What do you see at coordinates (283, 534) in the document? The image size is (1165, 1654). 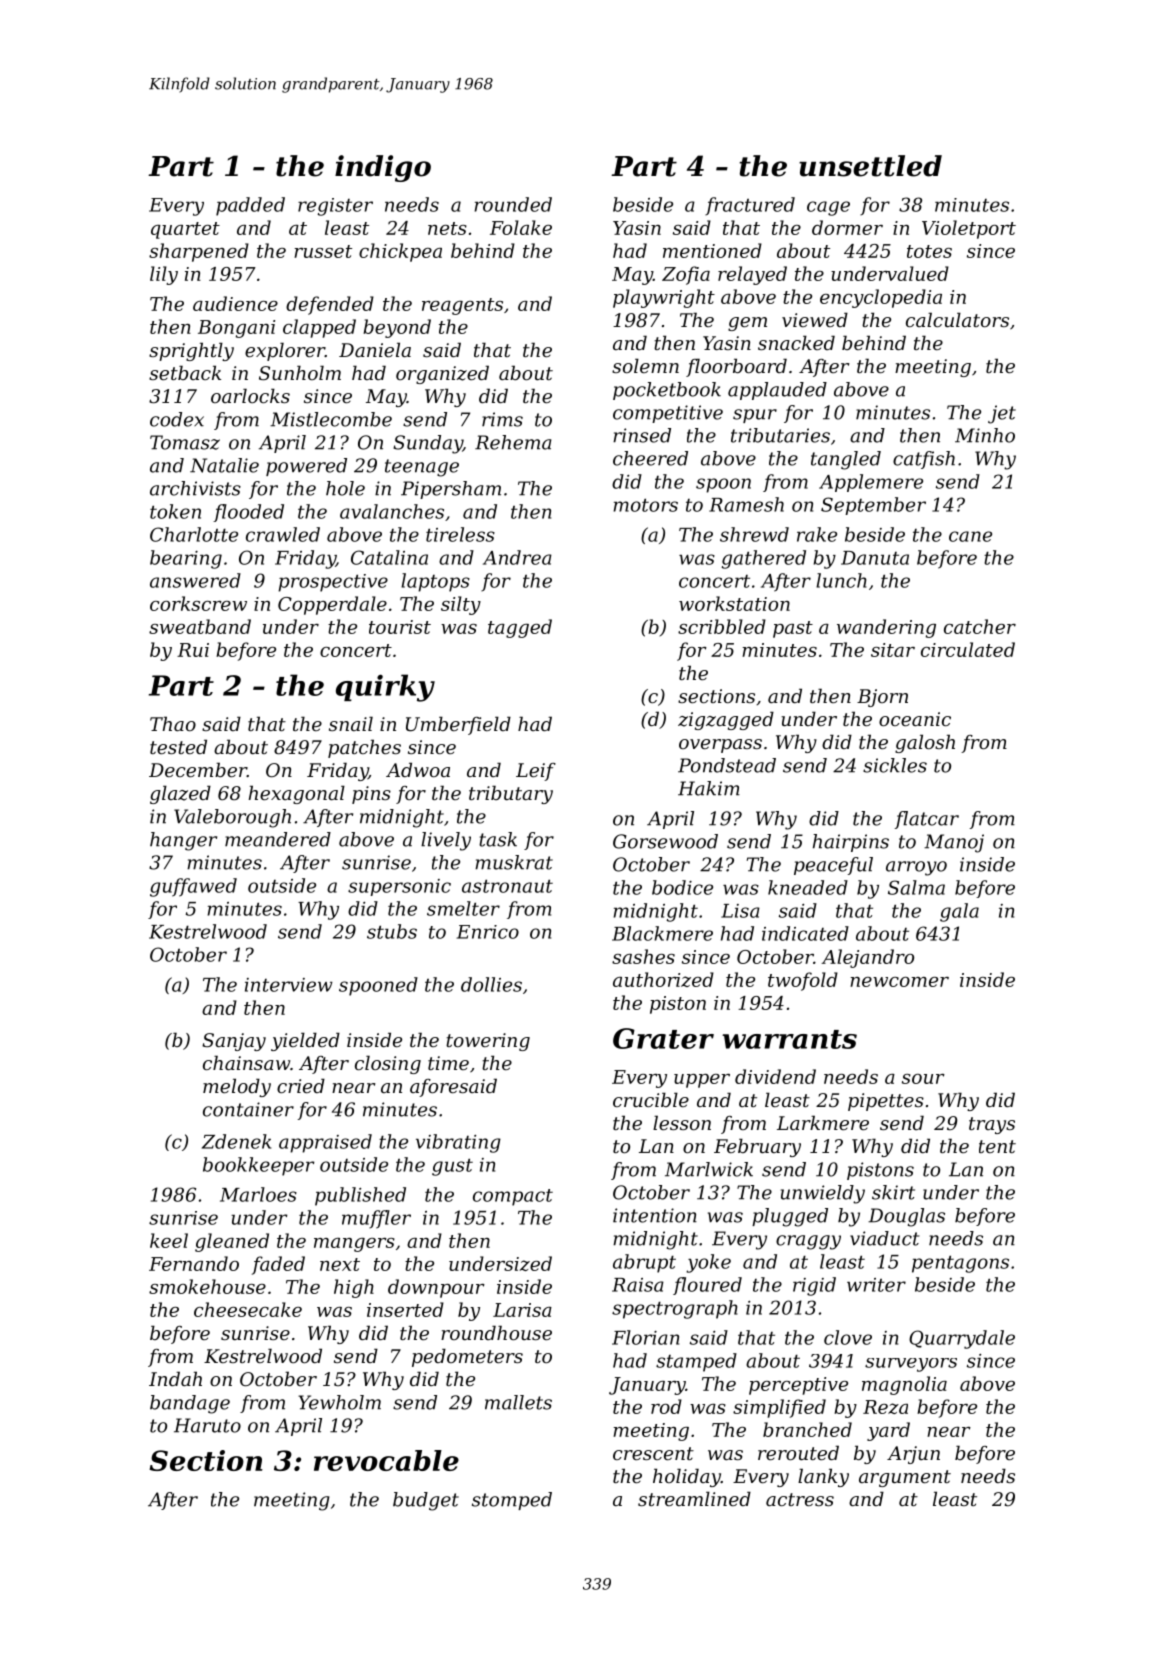 I see `crawled` at bounding box center [283, 534].
